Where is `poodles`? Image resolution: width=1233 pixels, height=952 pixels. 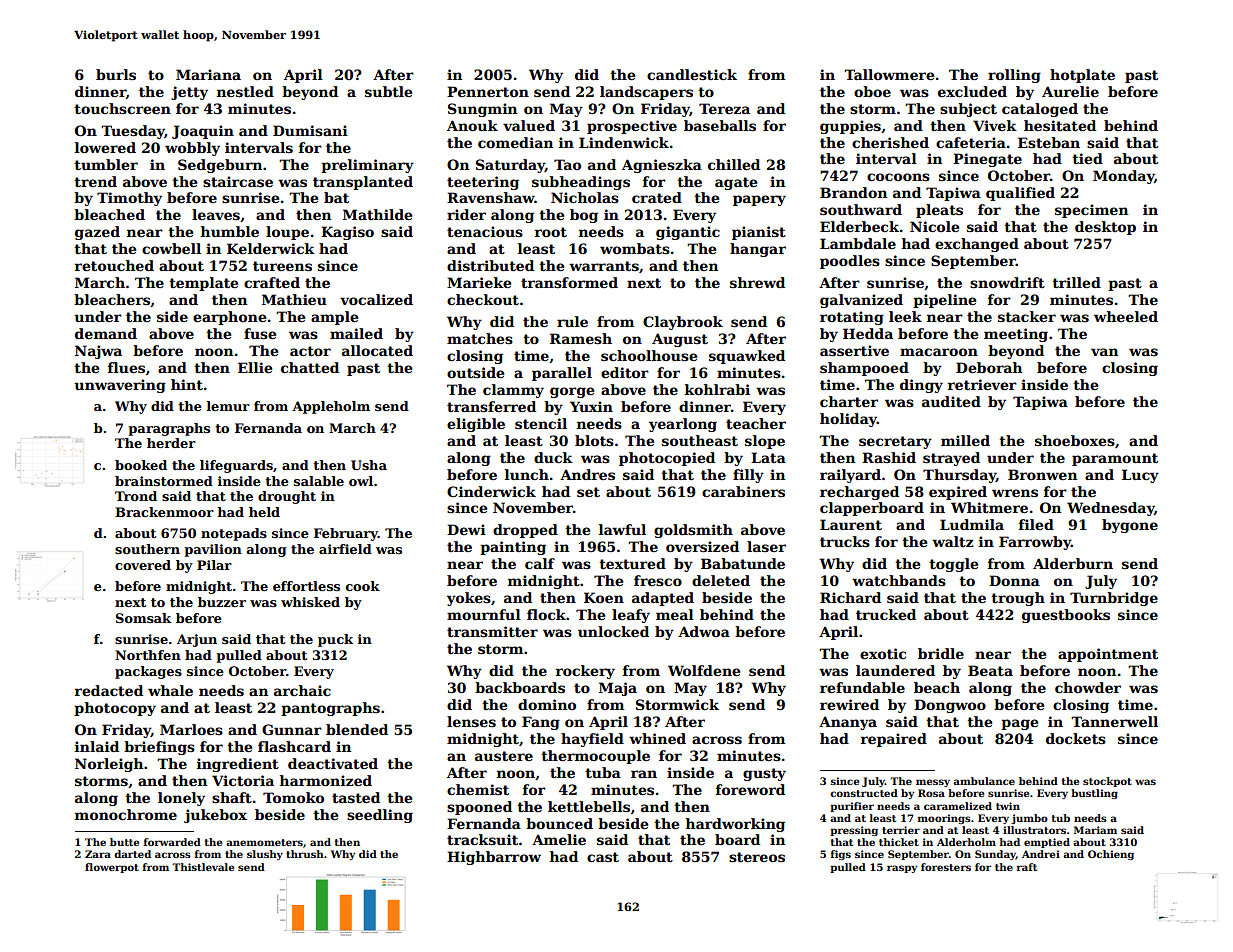 poodles is located at coordinates (850, 262).
